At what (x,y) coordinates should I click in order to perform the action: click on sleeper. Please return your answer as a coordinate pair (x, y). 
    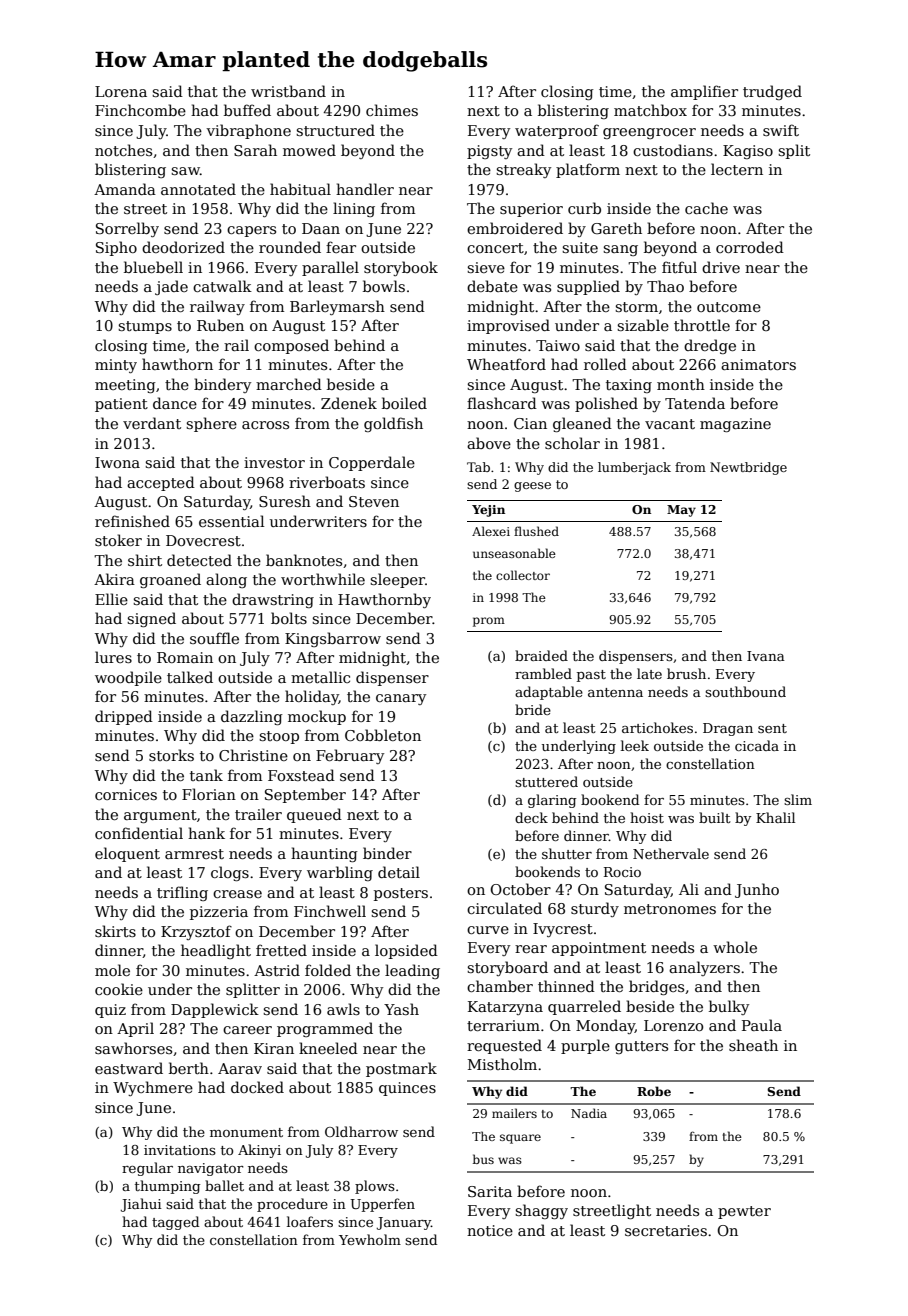
    Looking at the image, I should click on (397, 580).
